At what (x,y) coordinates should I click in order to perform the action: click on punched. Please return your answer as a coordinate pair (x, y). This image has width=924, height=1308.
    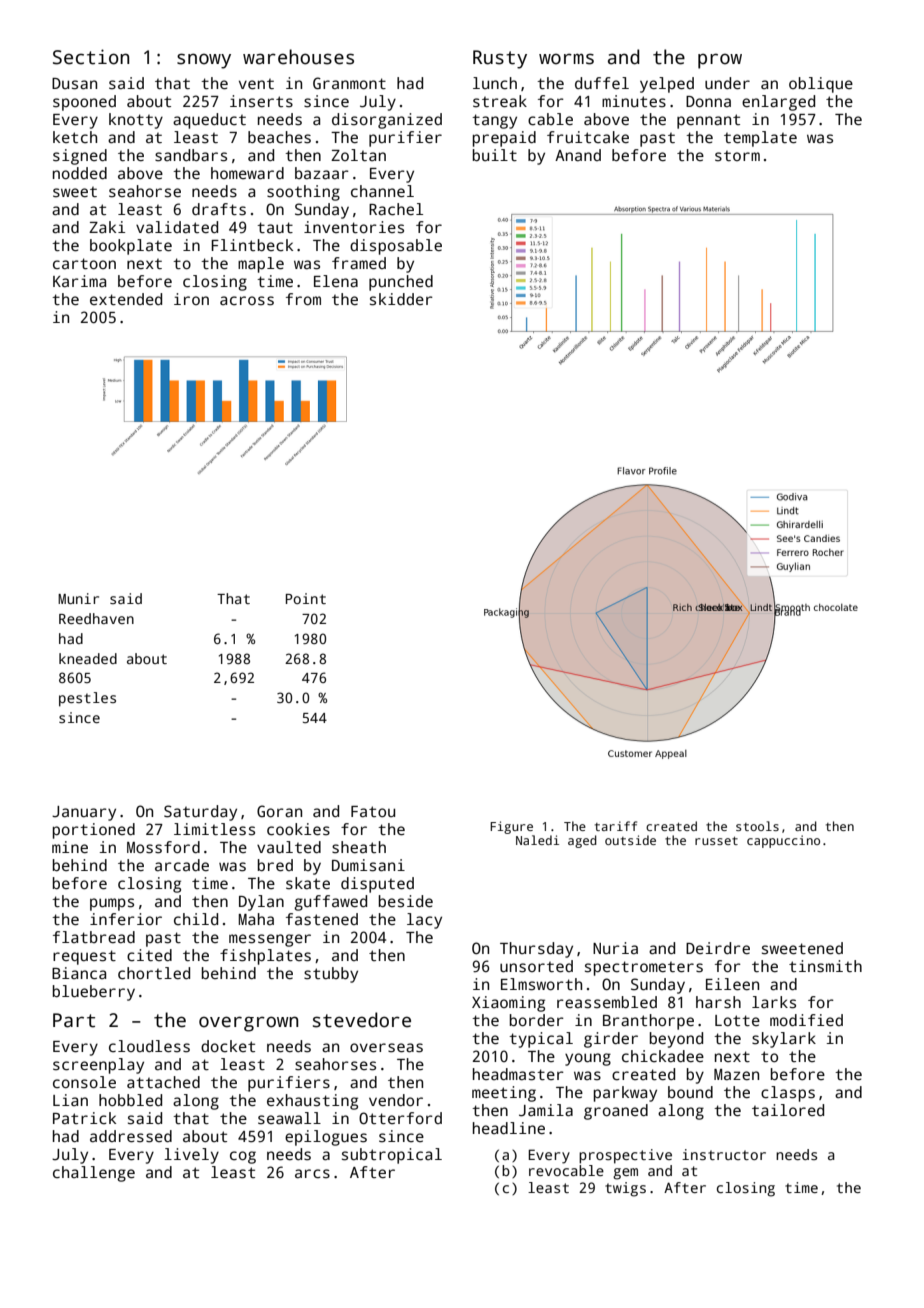
    Looking at the image, I should click on (401, 283).
